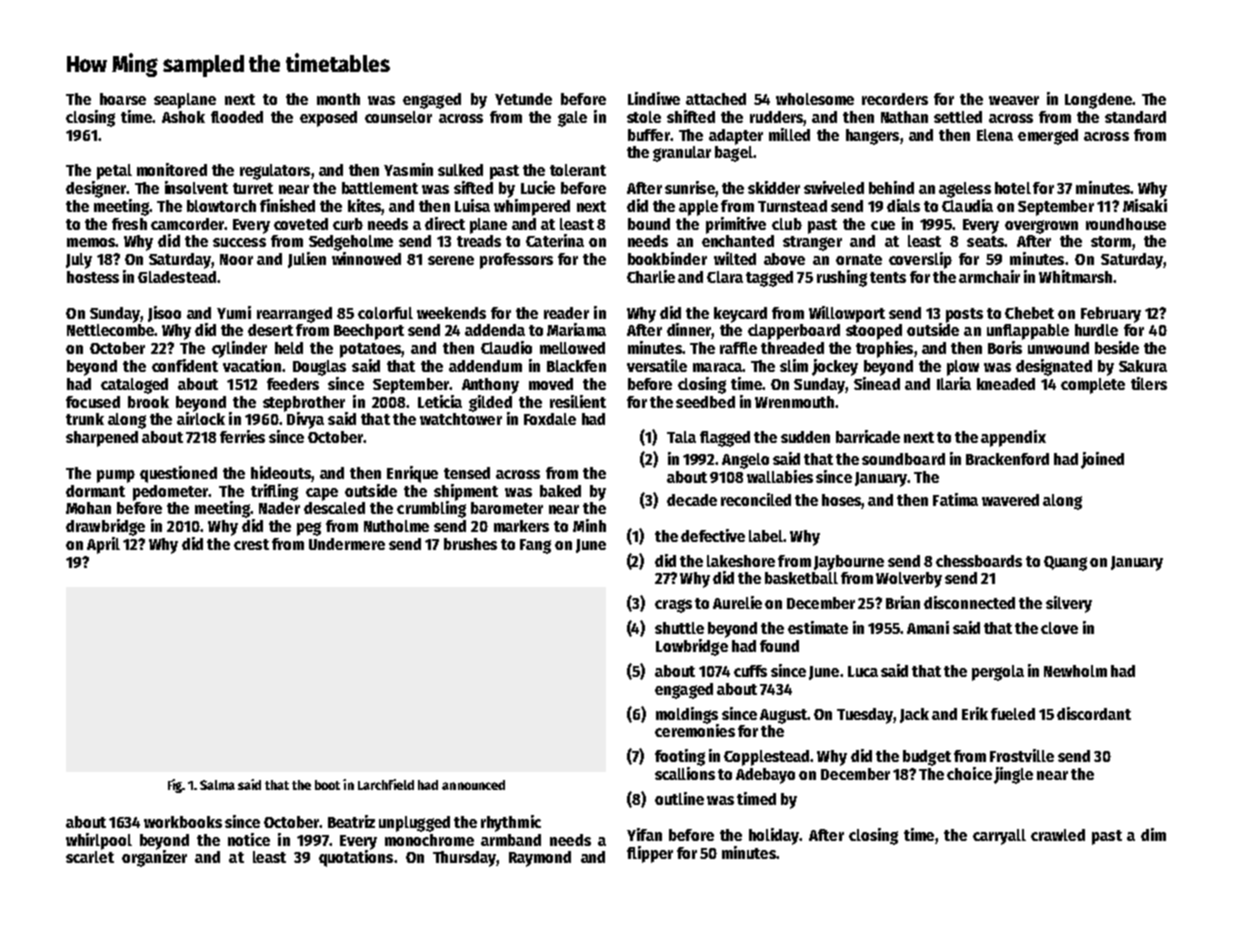  I want to click on tilers, so click(1149, 383).
